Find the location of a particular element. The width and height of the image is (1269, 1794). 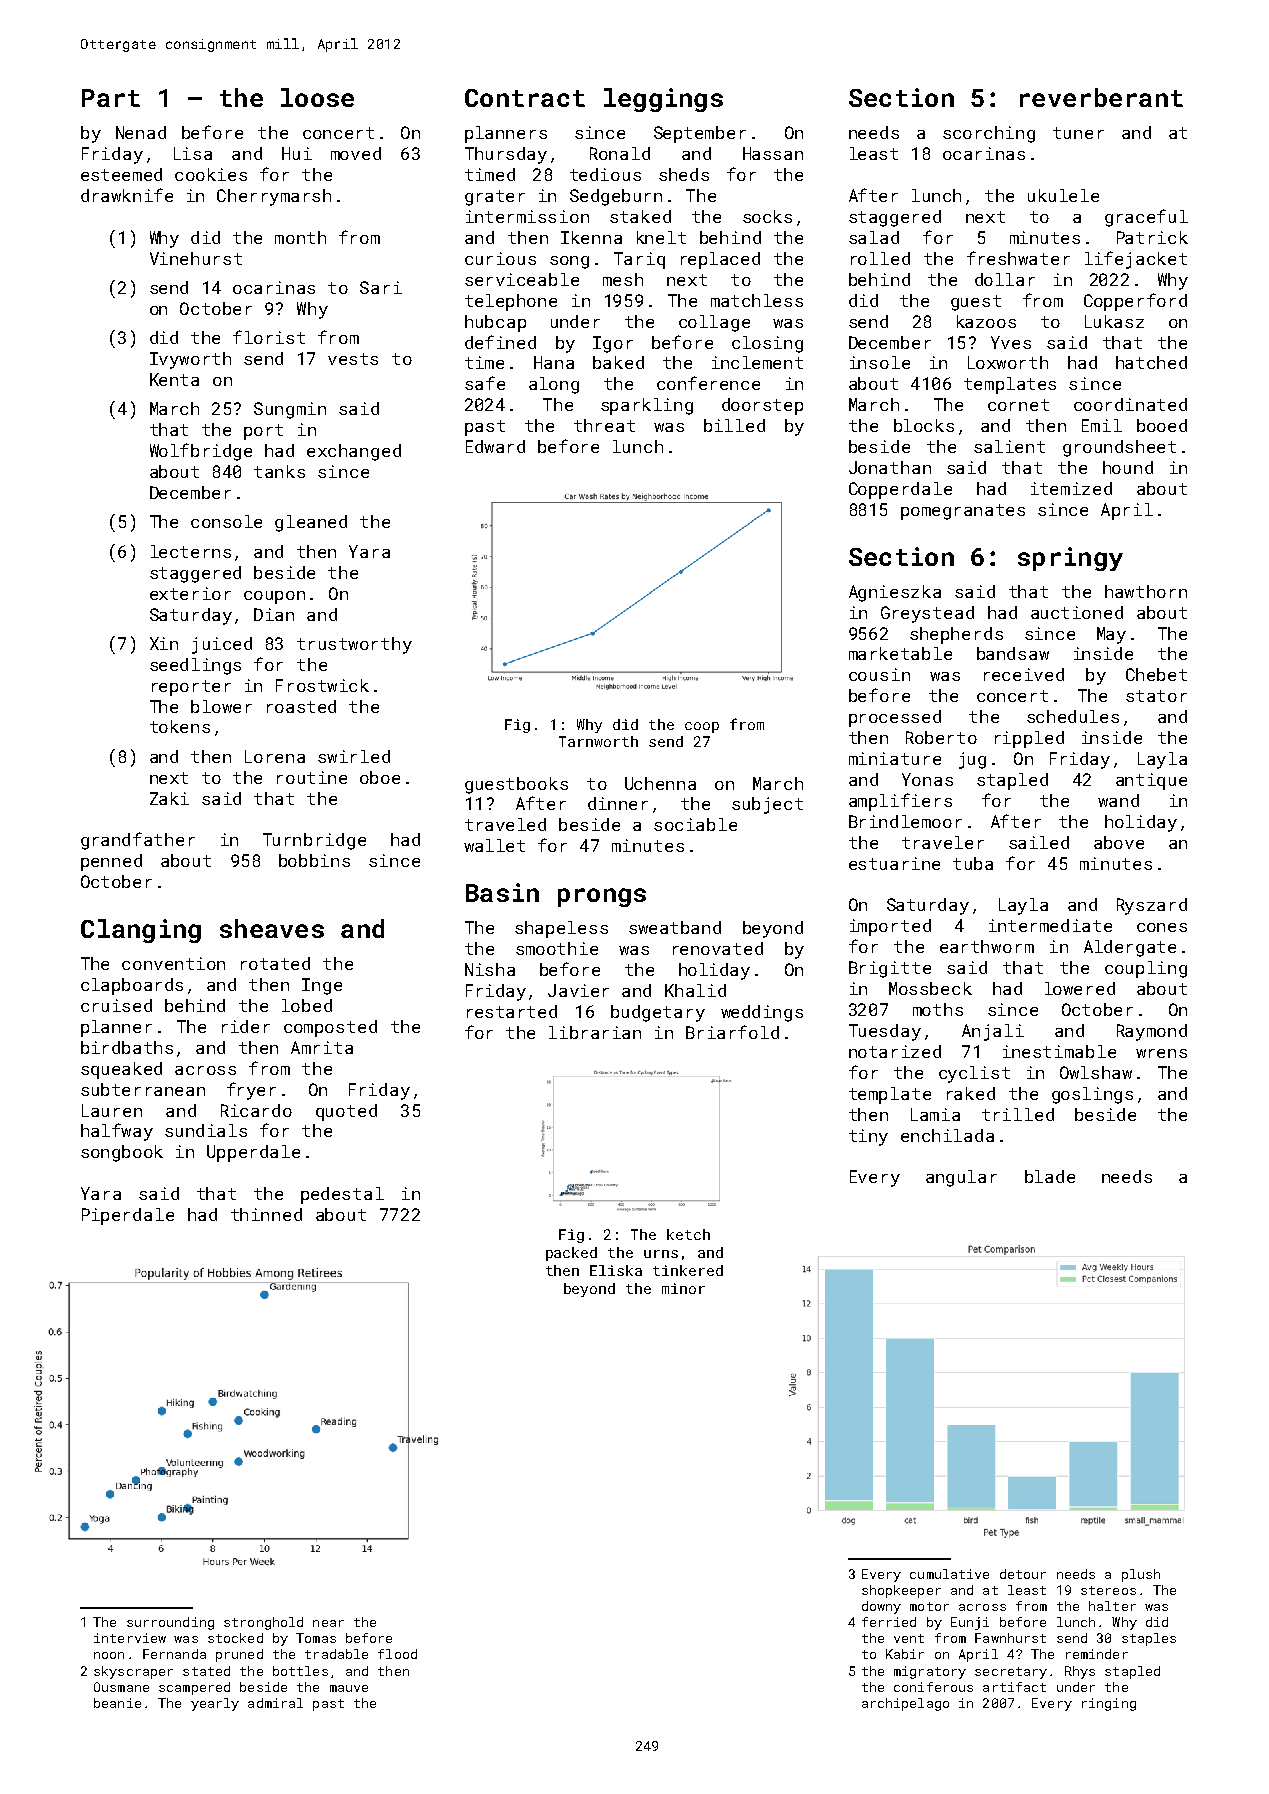

tanks is located at coordinates (279, 471).
